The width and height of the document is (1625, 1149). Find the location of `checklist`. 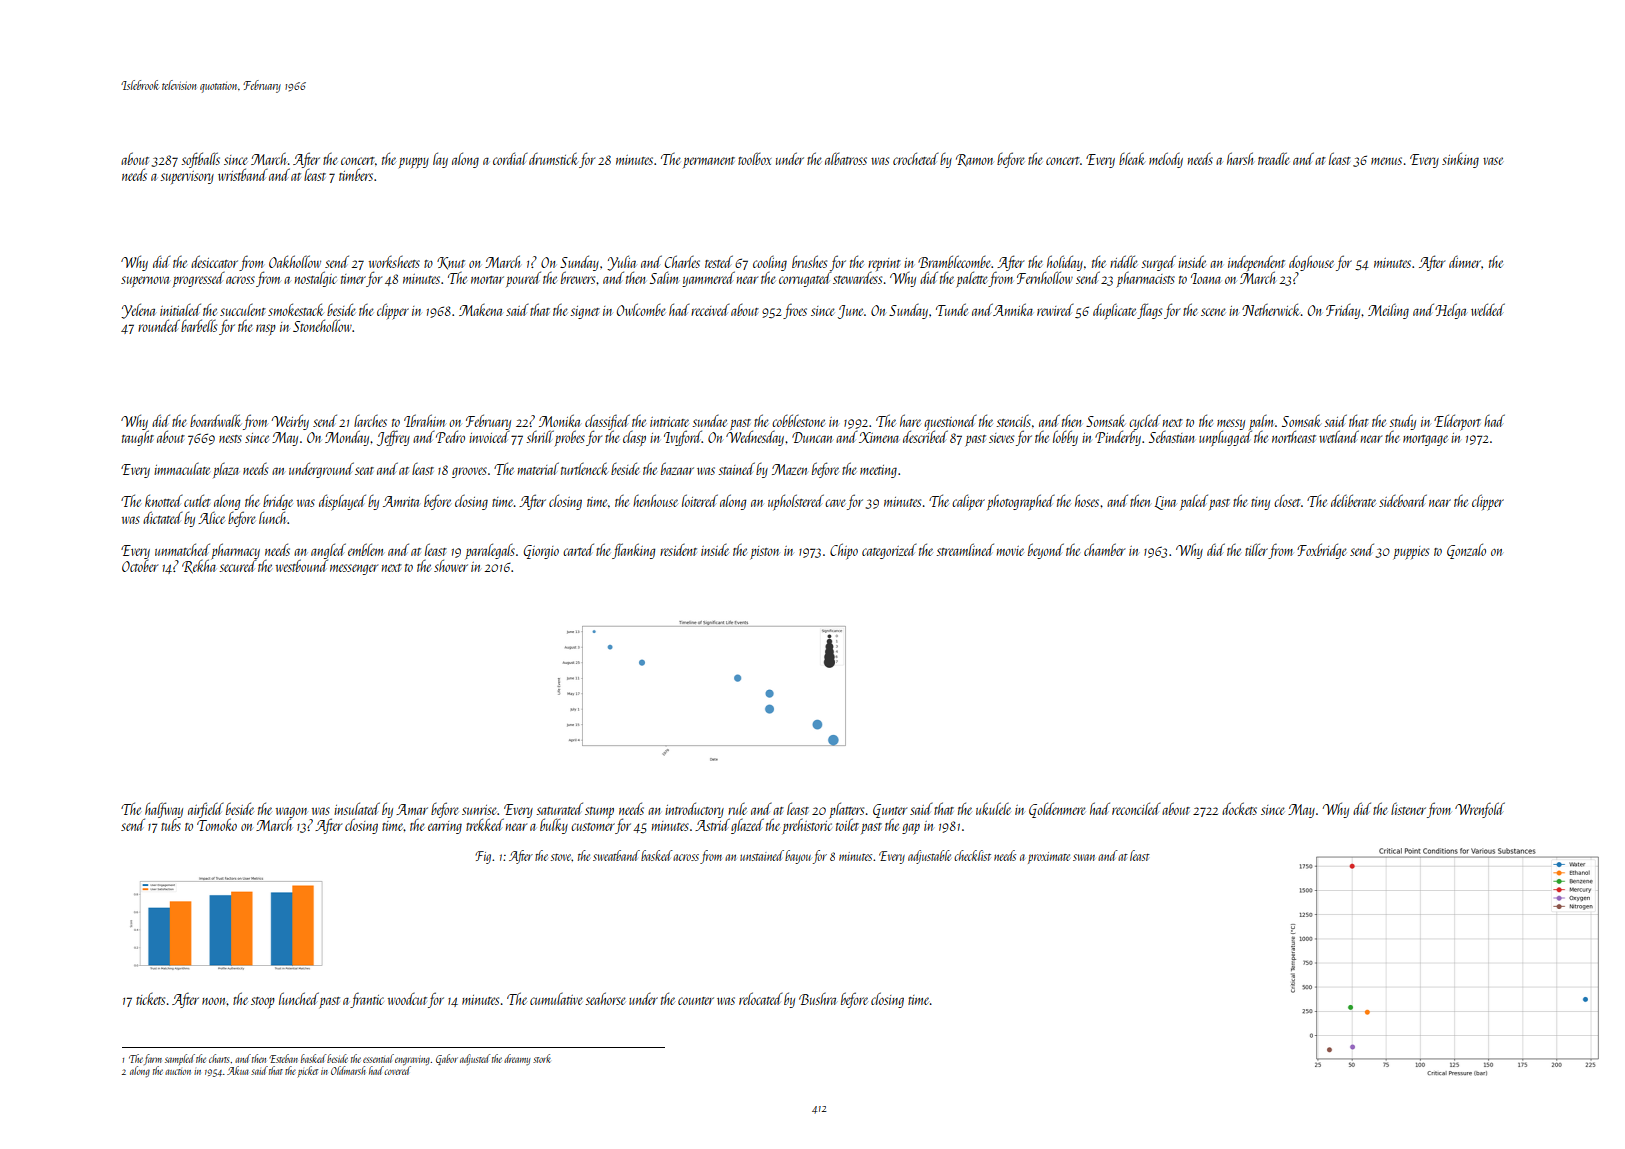

checklist is located at coordinates (972, 855).
